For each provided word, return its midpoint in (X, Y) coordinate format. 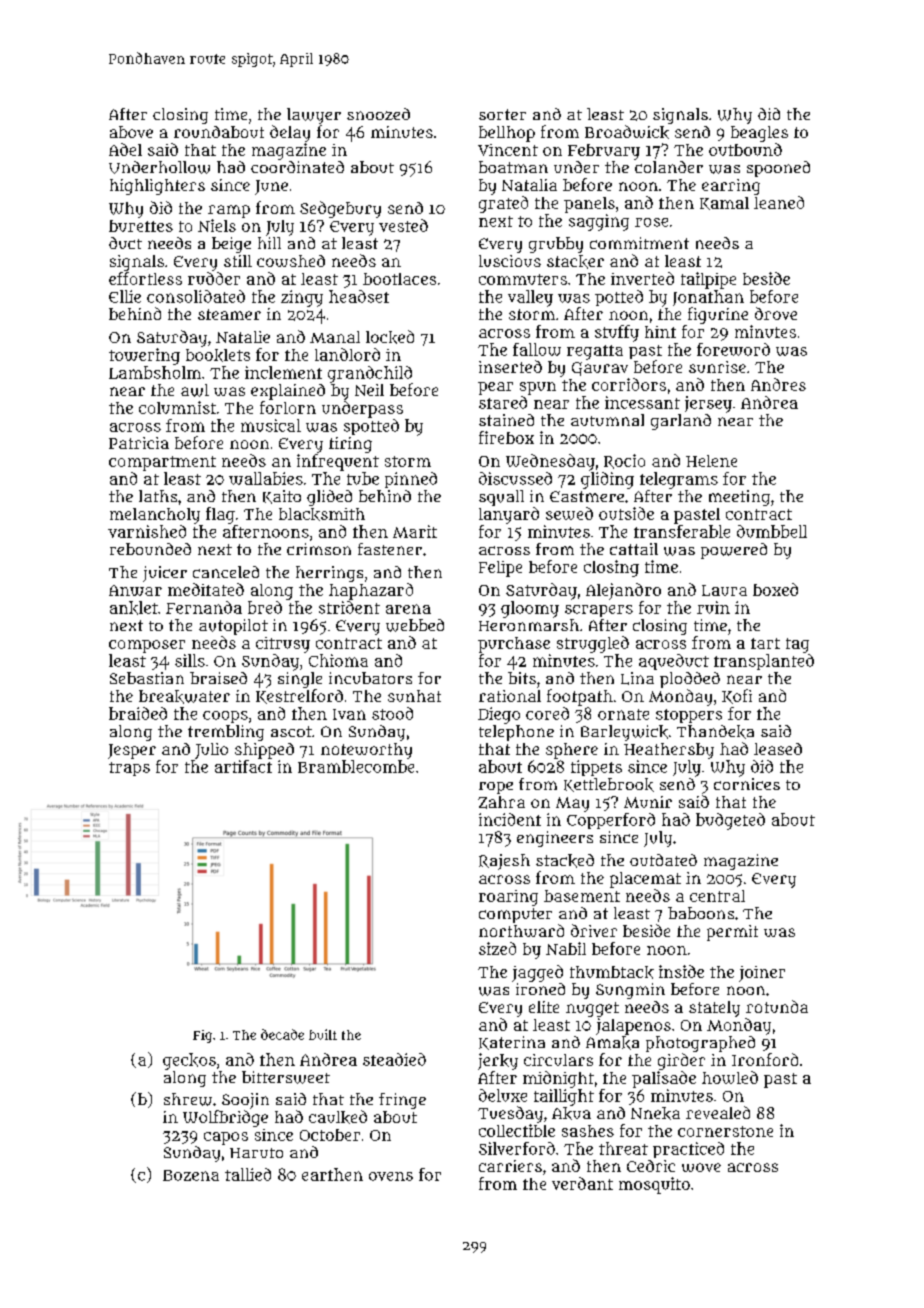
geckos (189, 1061)
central (717, 896)
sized (497, 948)
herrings (329, 574)
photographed (700, 1044)
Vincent (508, 150)
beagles (759, 134)
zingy (302, 298)
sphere (572, 751)
